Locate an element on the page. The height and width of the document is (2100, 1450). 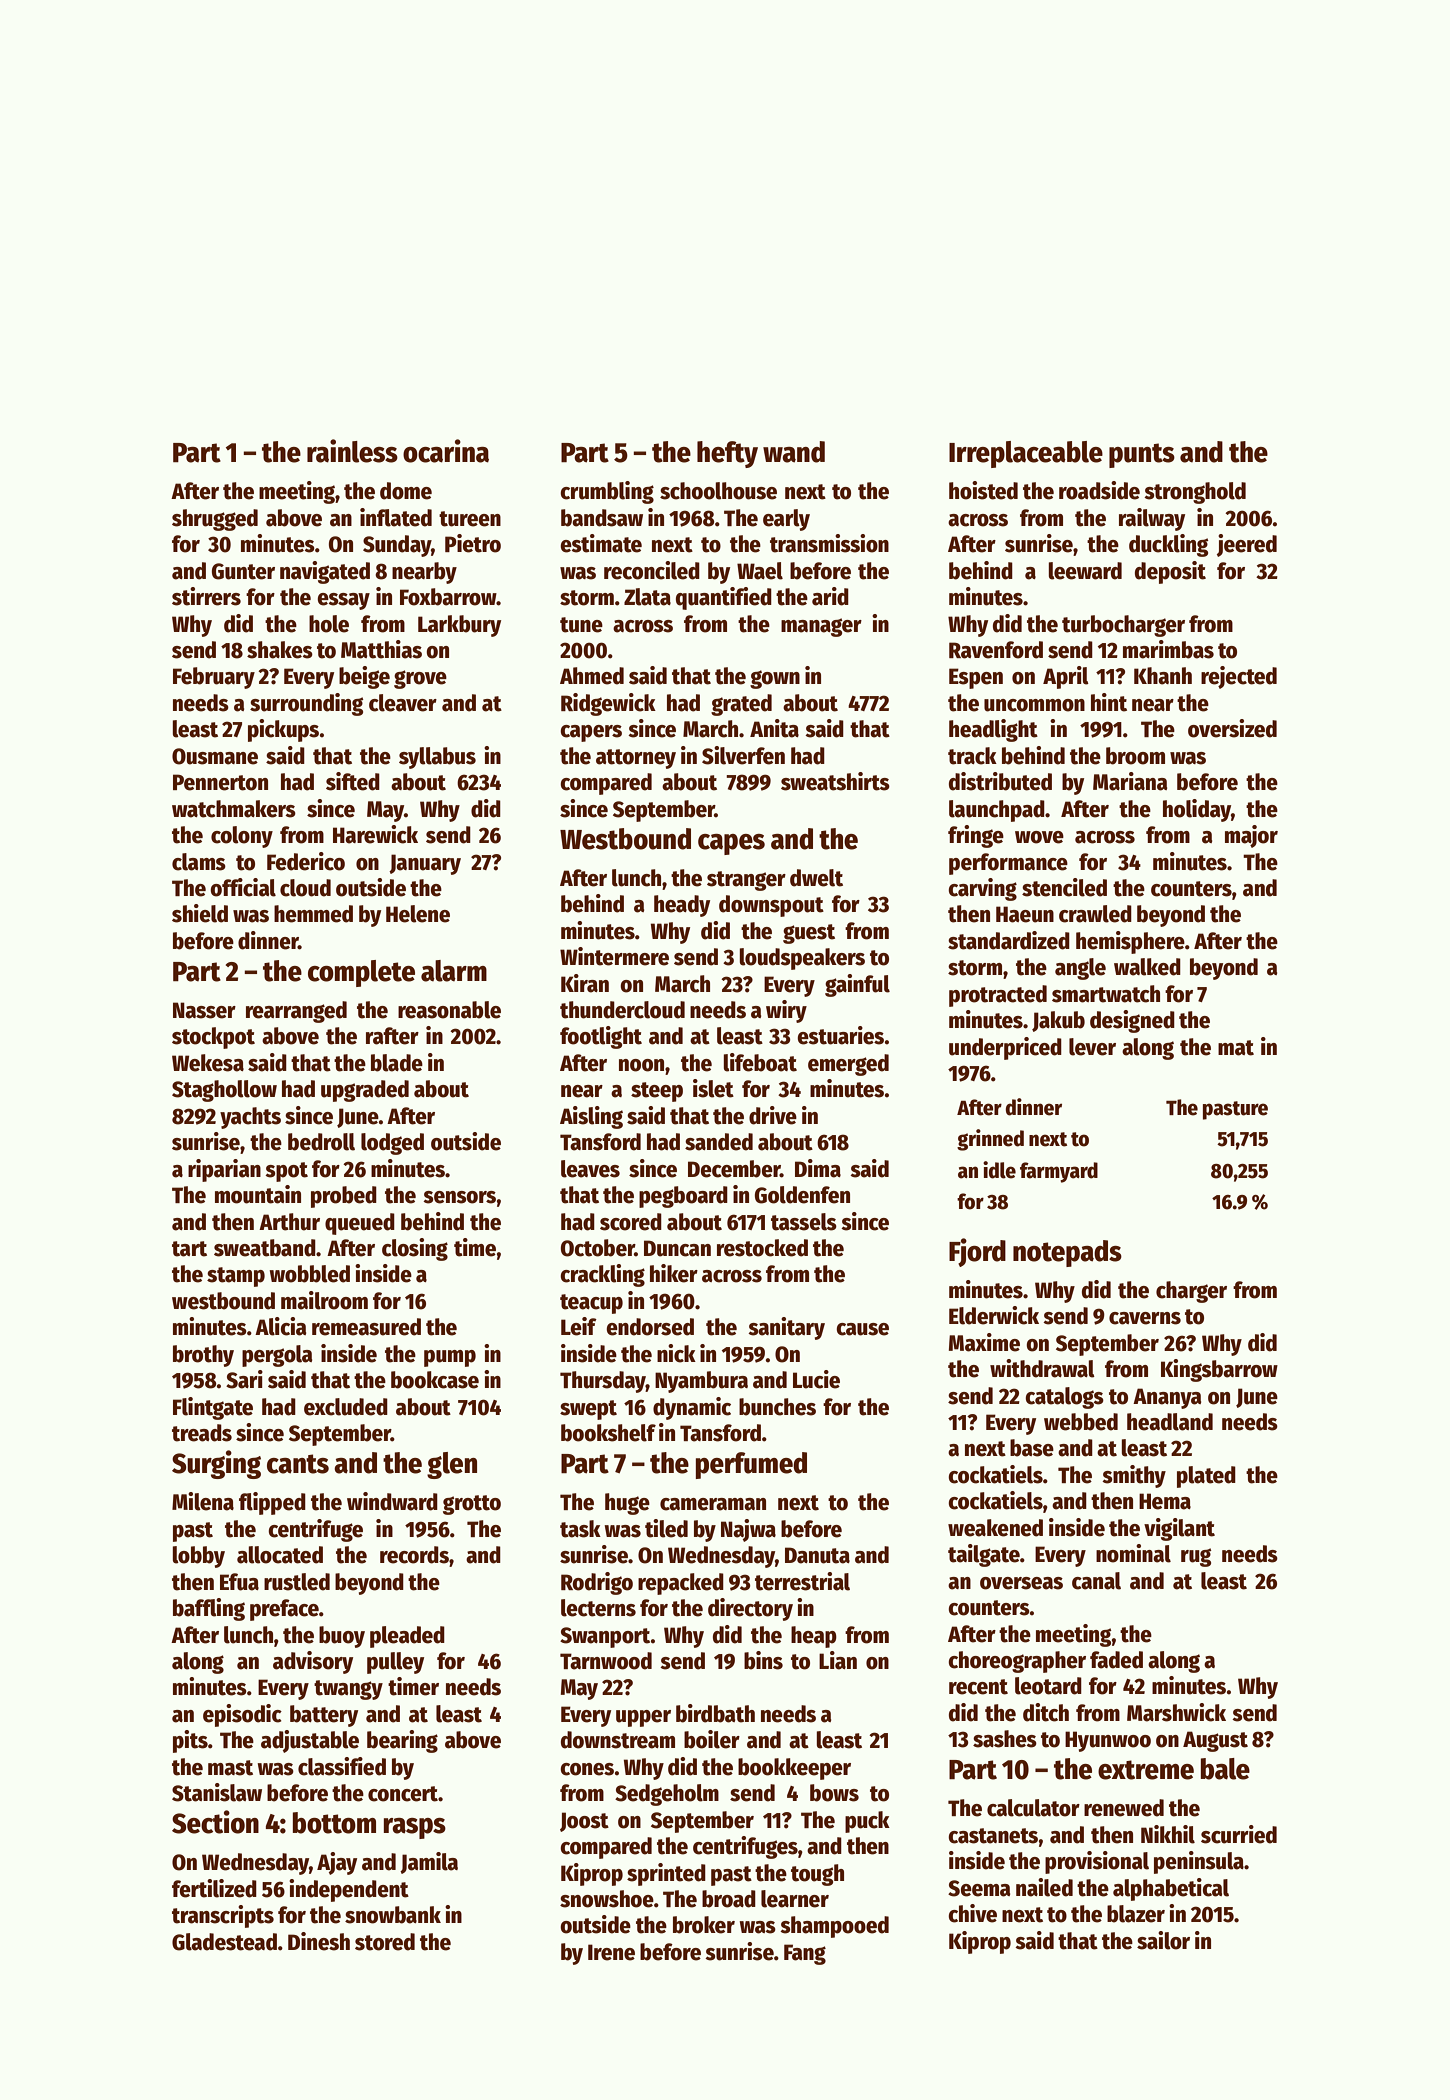
Kingsbarrow is located at coordinates (1219, 1370).
